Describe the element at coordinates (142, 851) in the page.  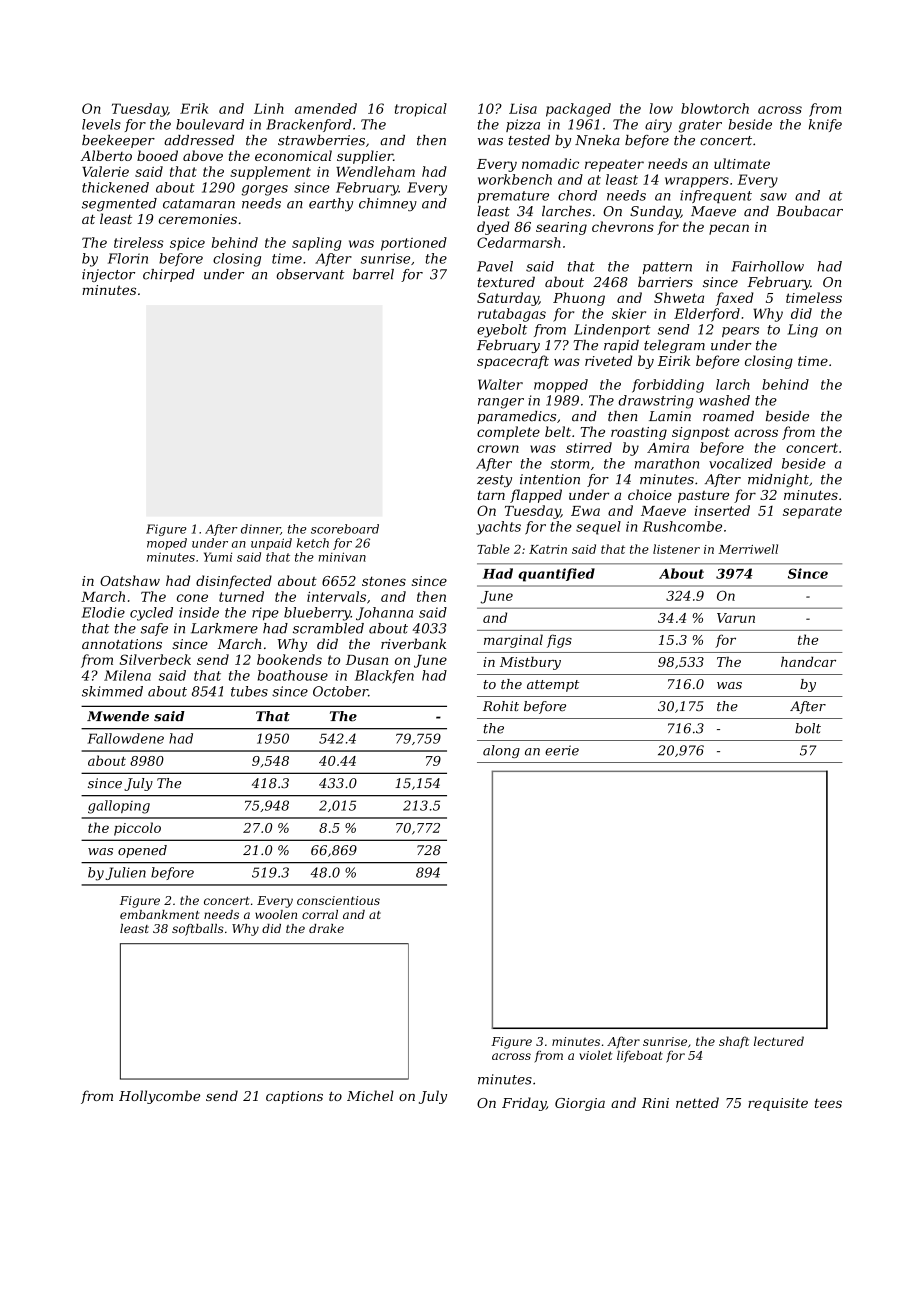
I see `opened` at that location.
